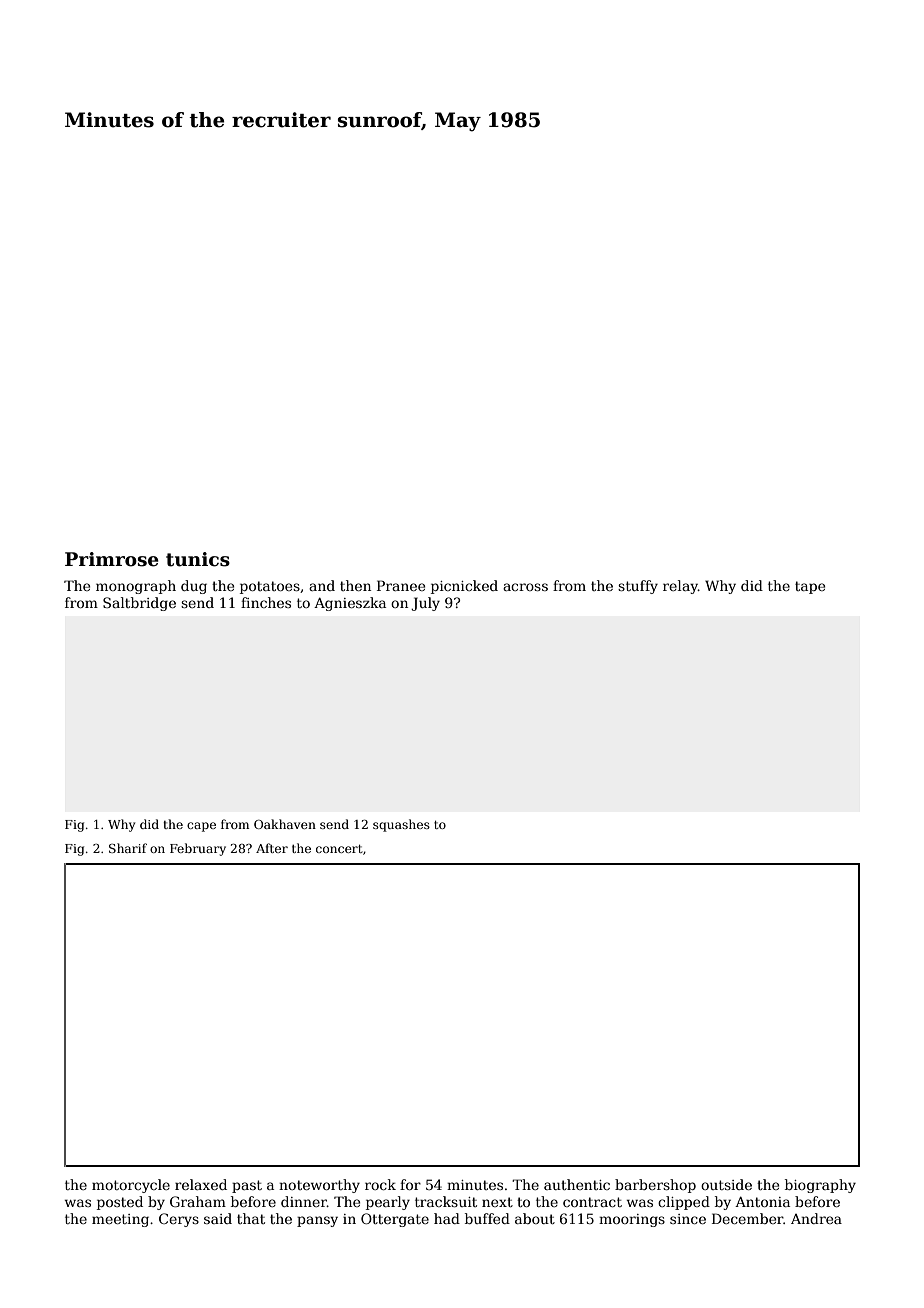  What do you see at coordinates (680, 587) in the screenshot?
I see `relay` at bounding box center [680, 587].
